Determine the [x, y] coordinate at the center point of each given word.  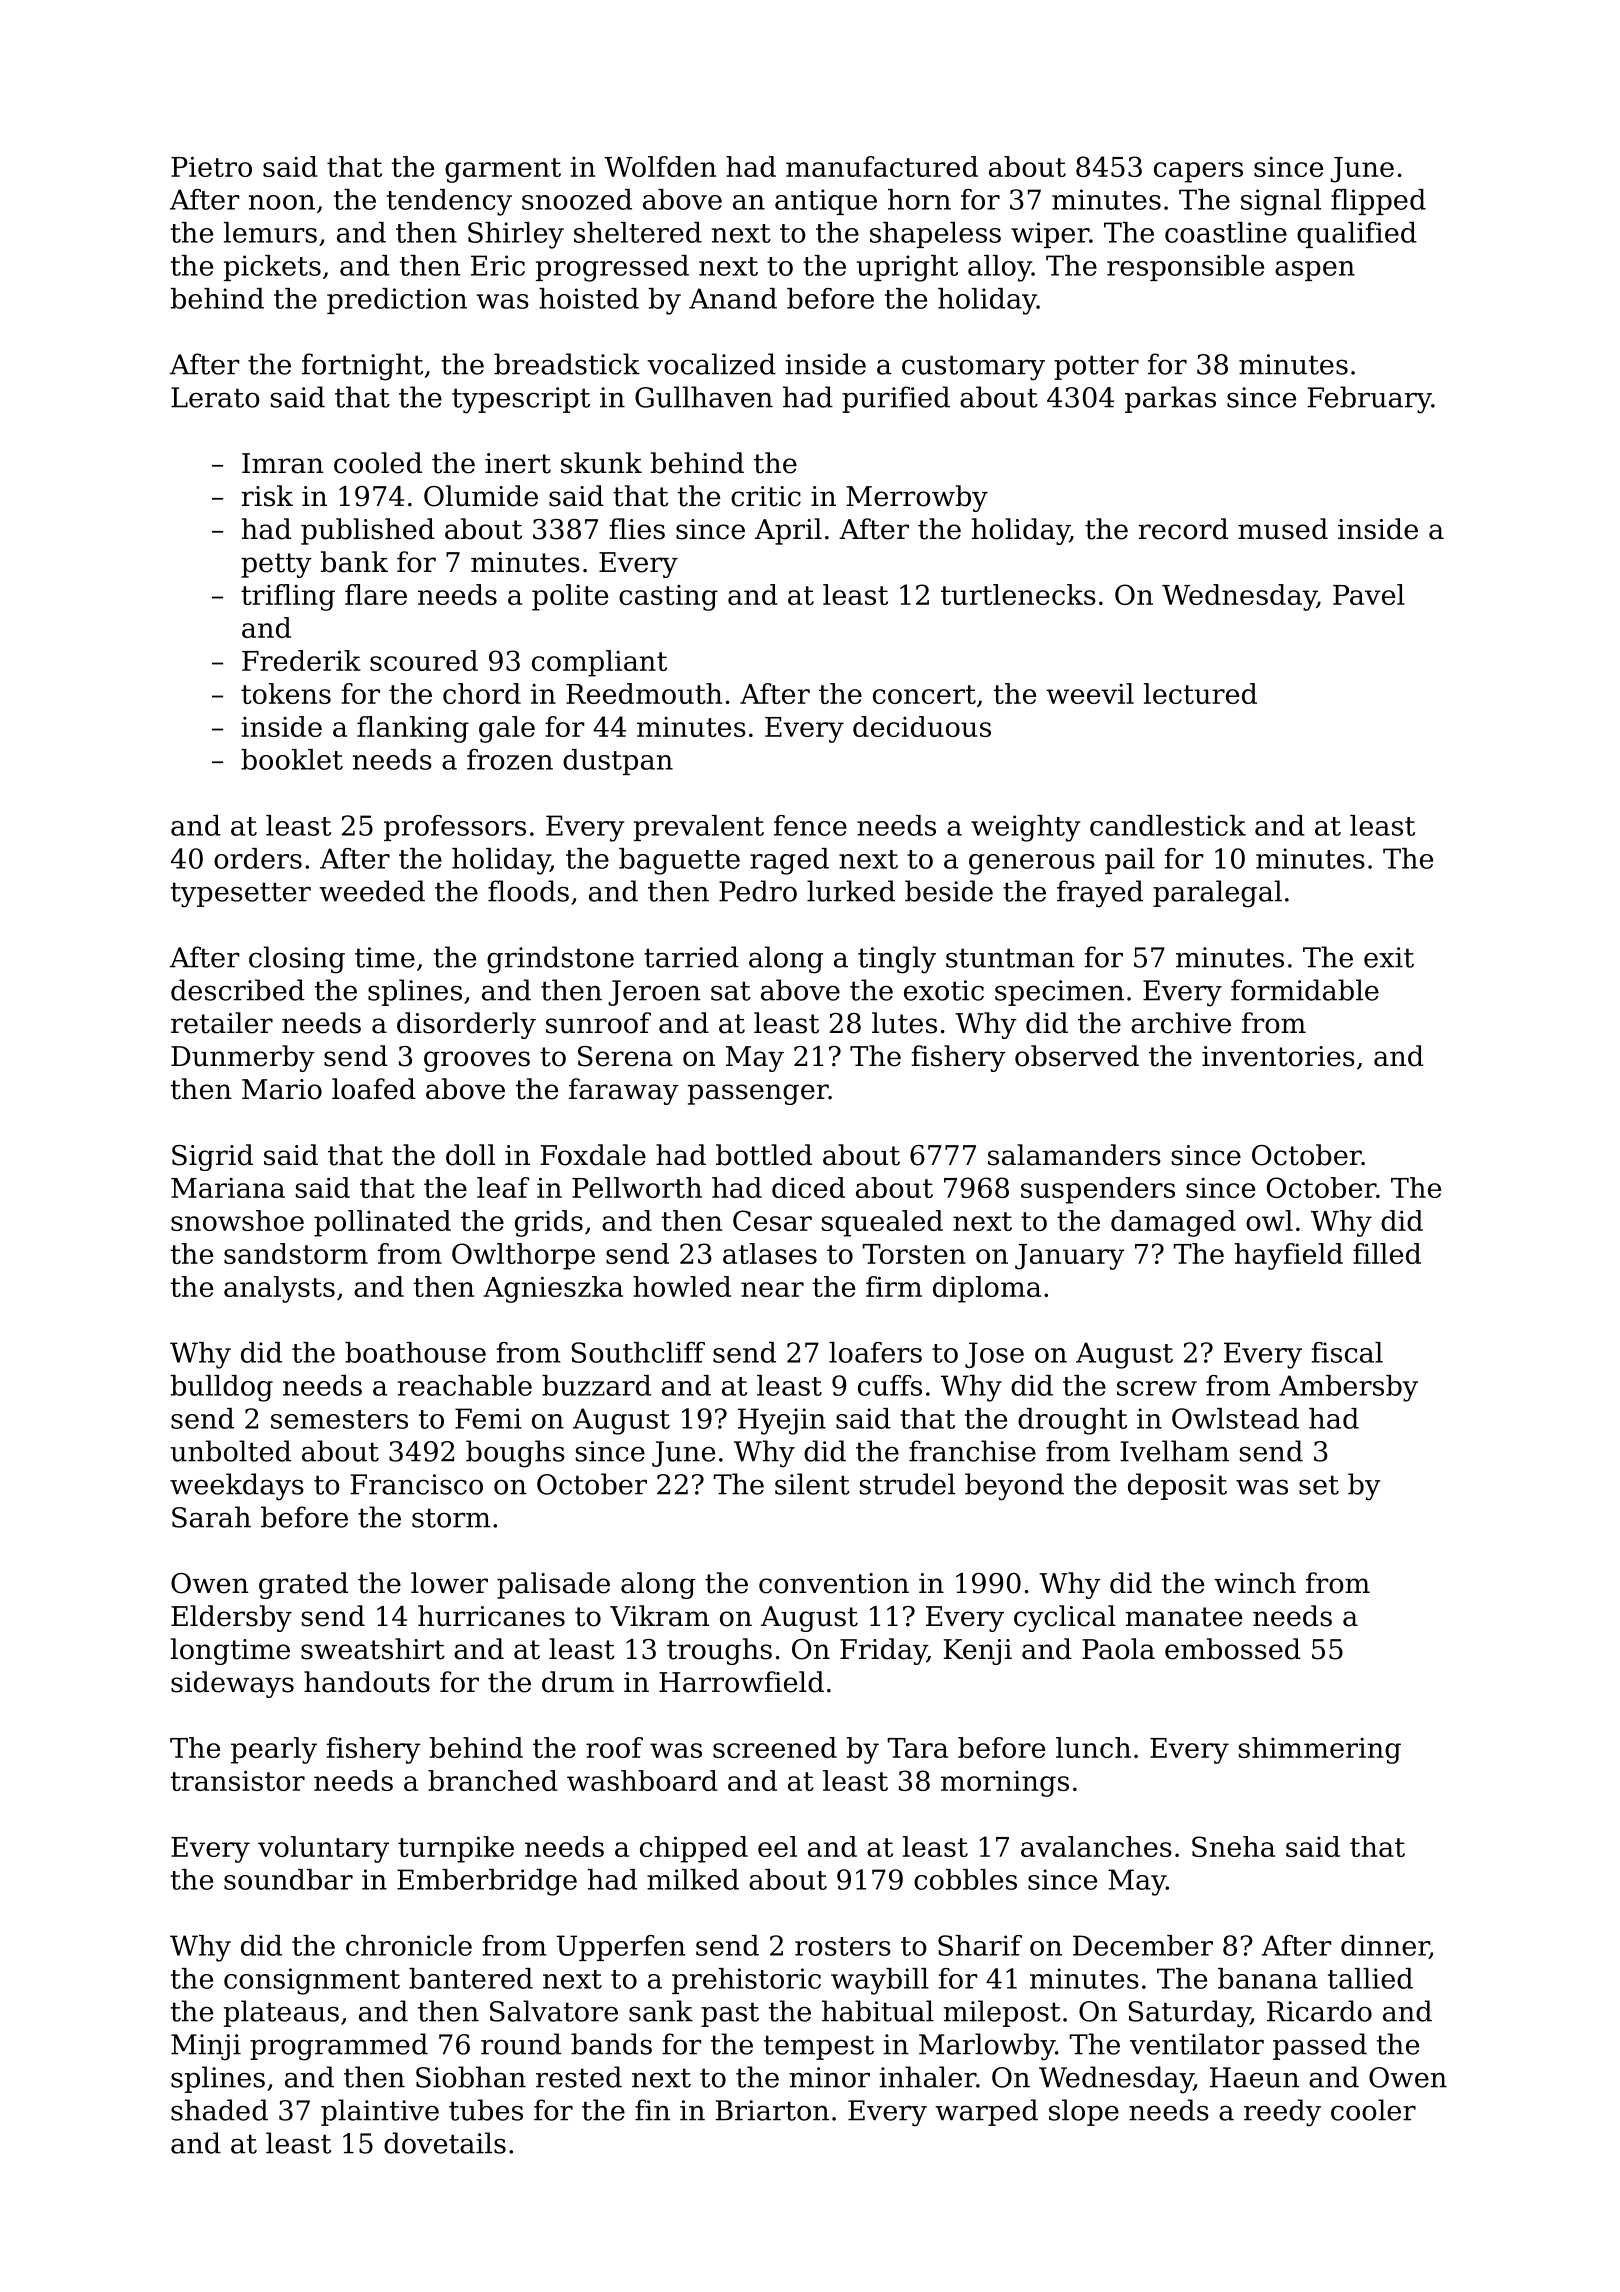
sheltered [638, 232]
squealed [882, 1223]
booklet [292, 759]
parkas [1170, 399]
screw [1157, 1388]
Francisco [416, 1484]
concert [924, 694]
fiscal [1347, 1352]
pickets [272, 268]
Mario [282, 1089]
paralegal [1217, 894]
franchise [972, 1451]
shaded [219, 2110]
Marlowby [987, 2047]
